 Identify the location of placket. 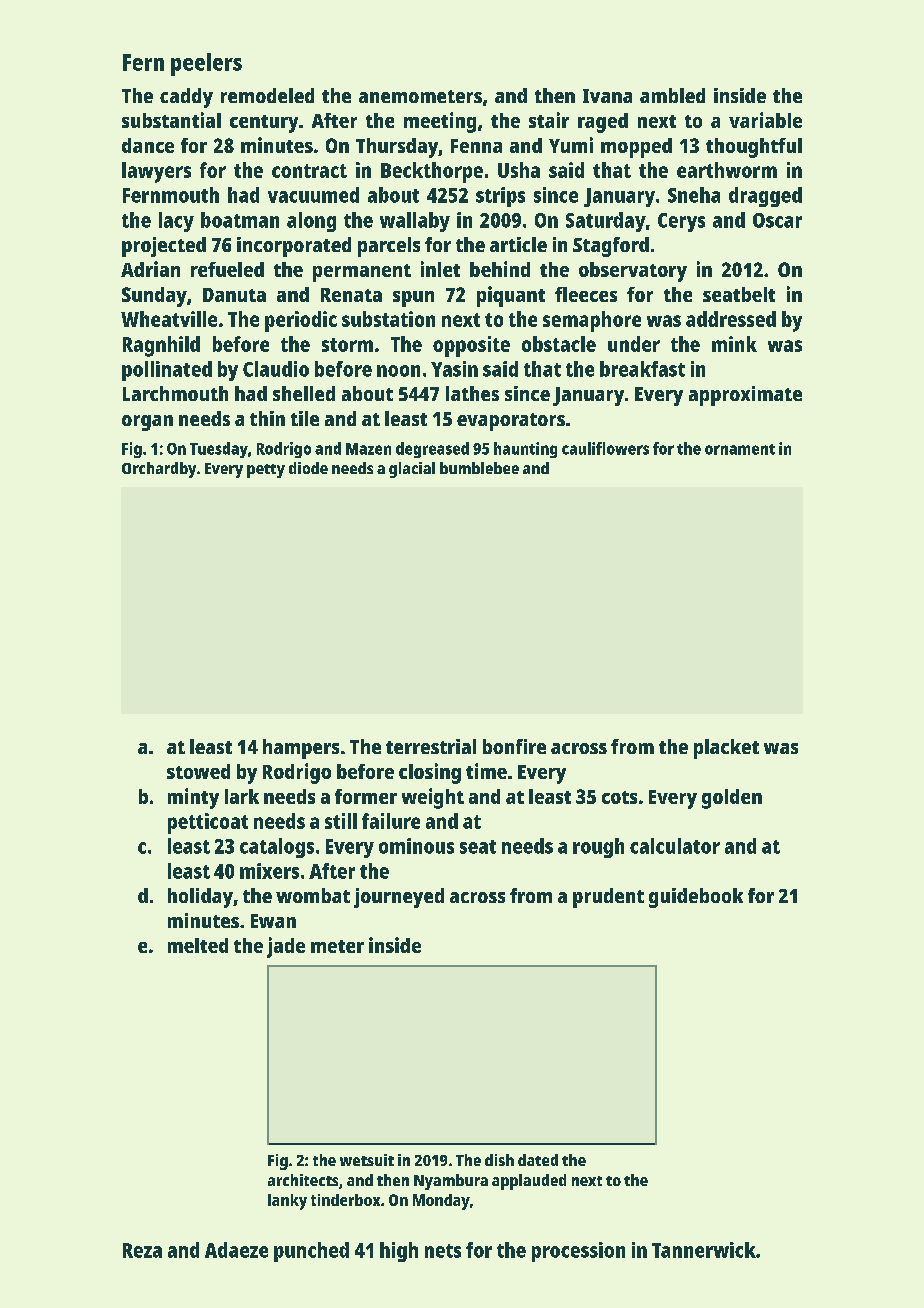
(726, 749).
